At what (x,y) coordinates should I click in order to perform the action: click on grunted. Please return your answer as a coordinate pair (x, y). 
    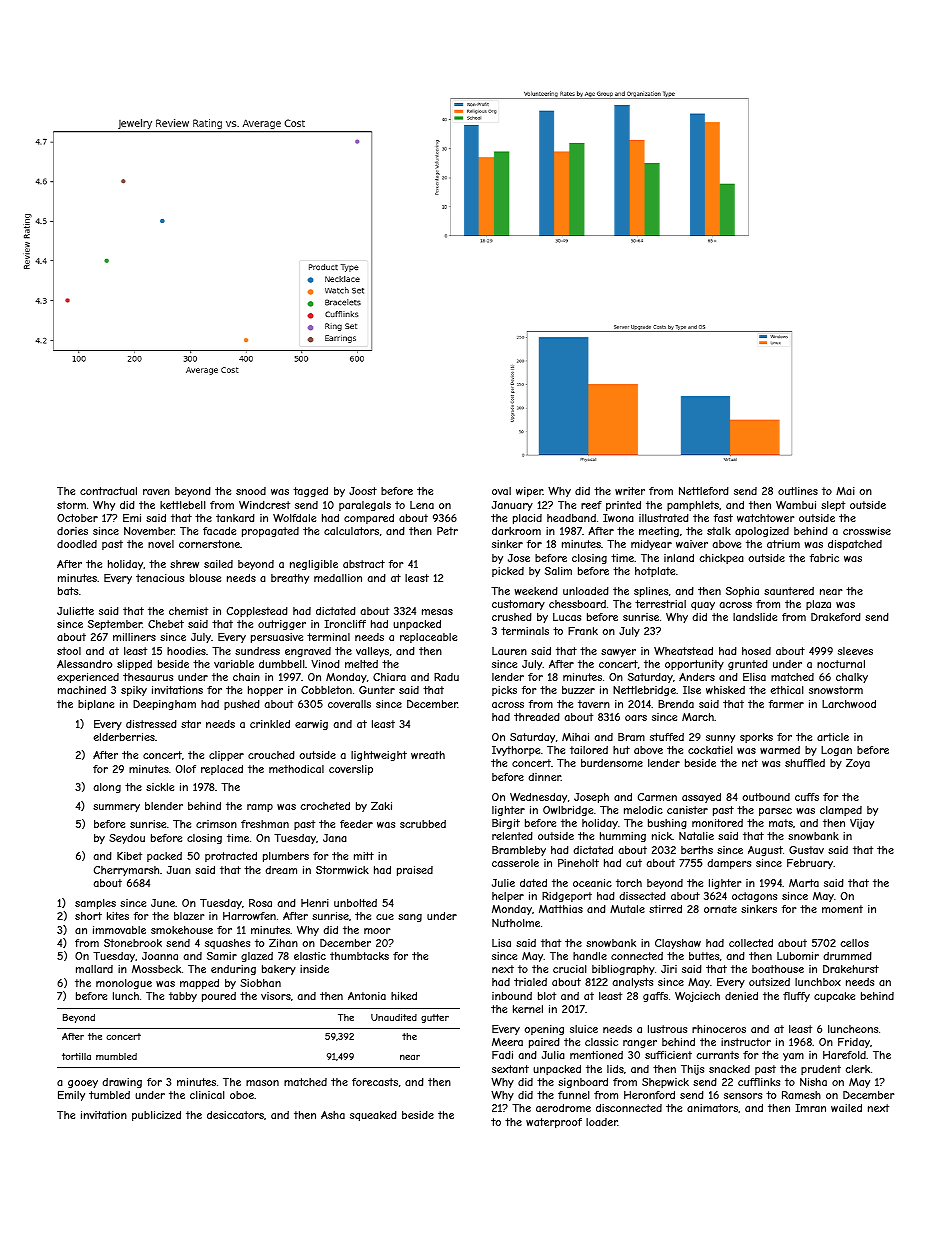
    Looking at the image, I should click on (748, 665).
